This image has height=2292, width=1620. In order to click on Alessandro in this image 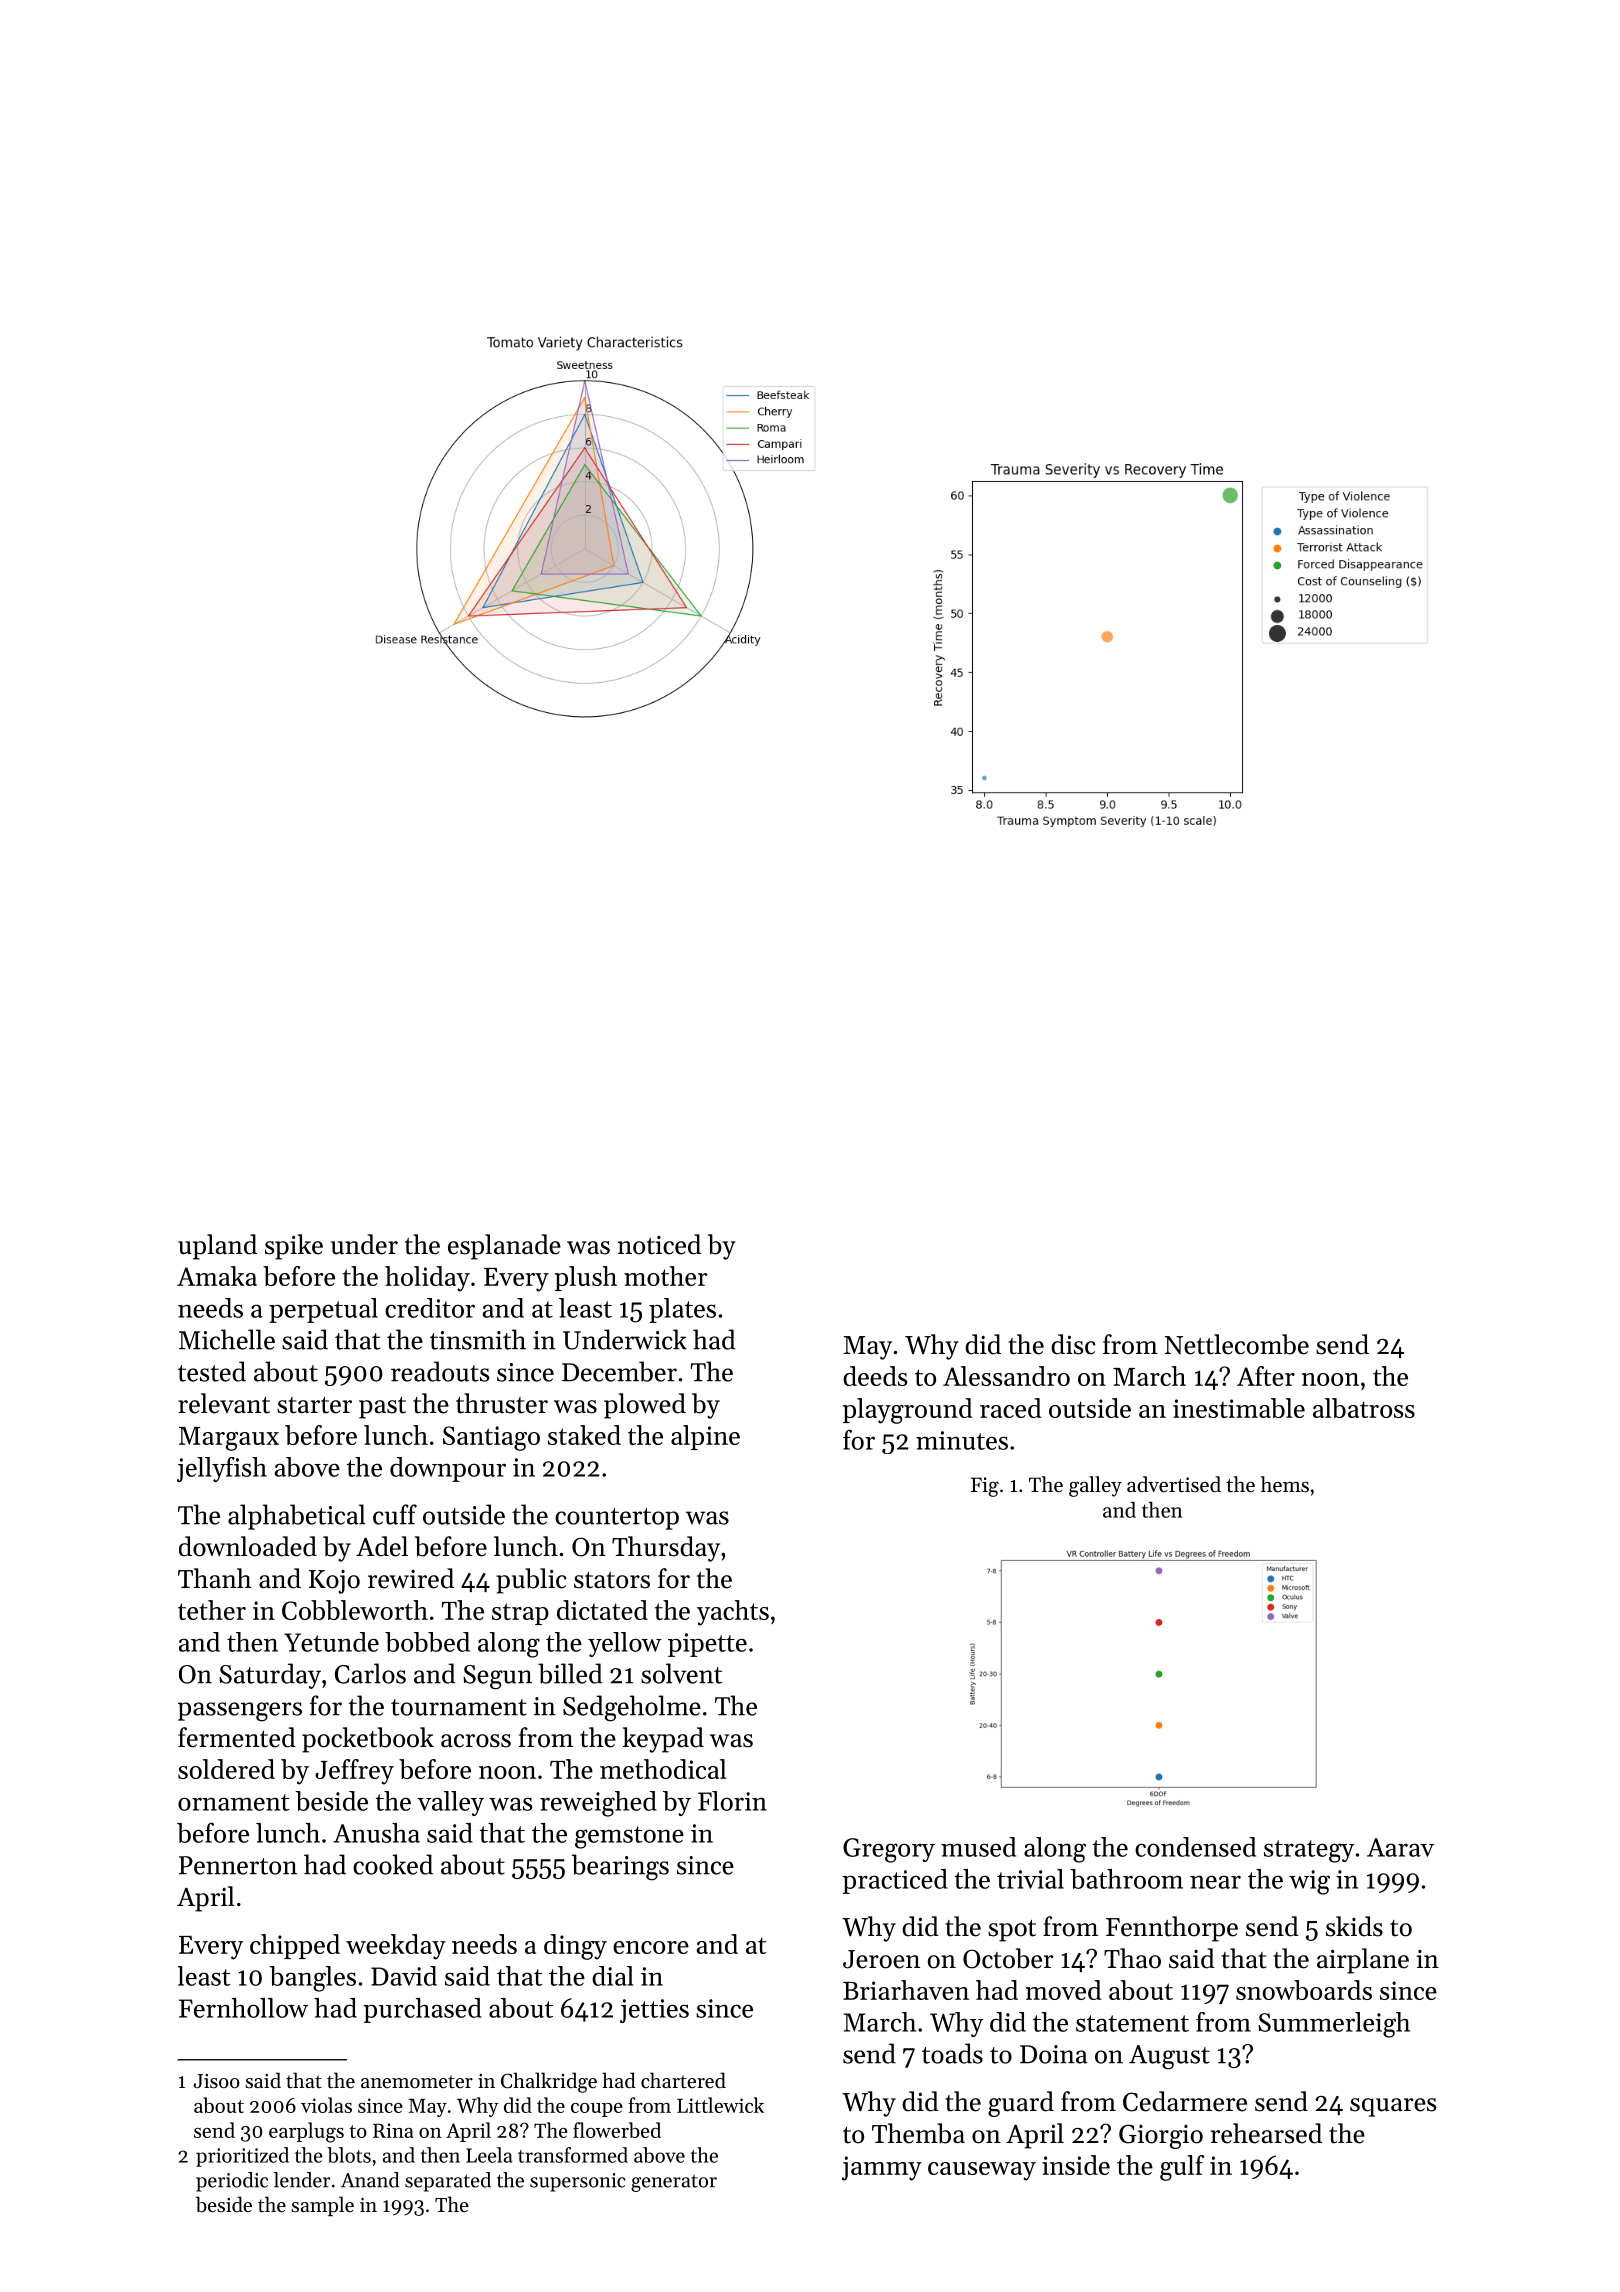, I will do `click(1006, 1376)`.
